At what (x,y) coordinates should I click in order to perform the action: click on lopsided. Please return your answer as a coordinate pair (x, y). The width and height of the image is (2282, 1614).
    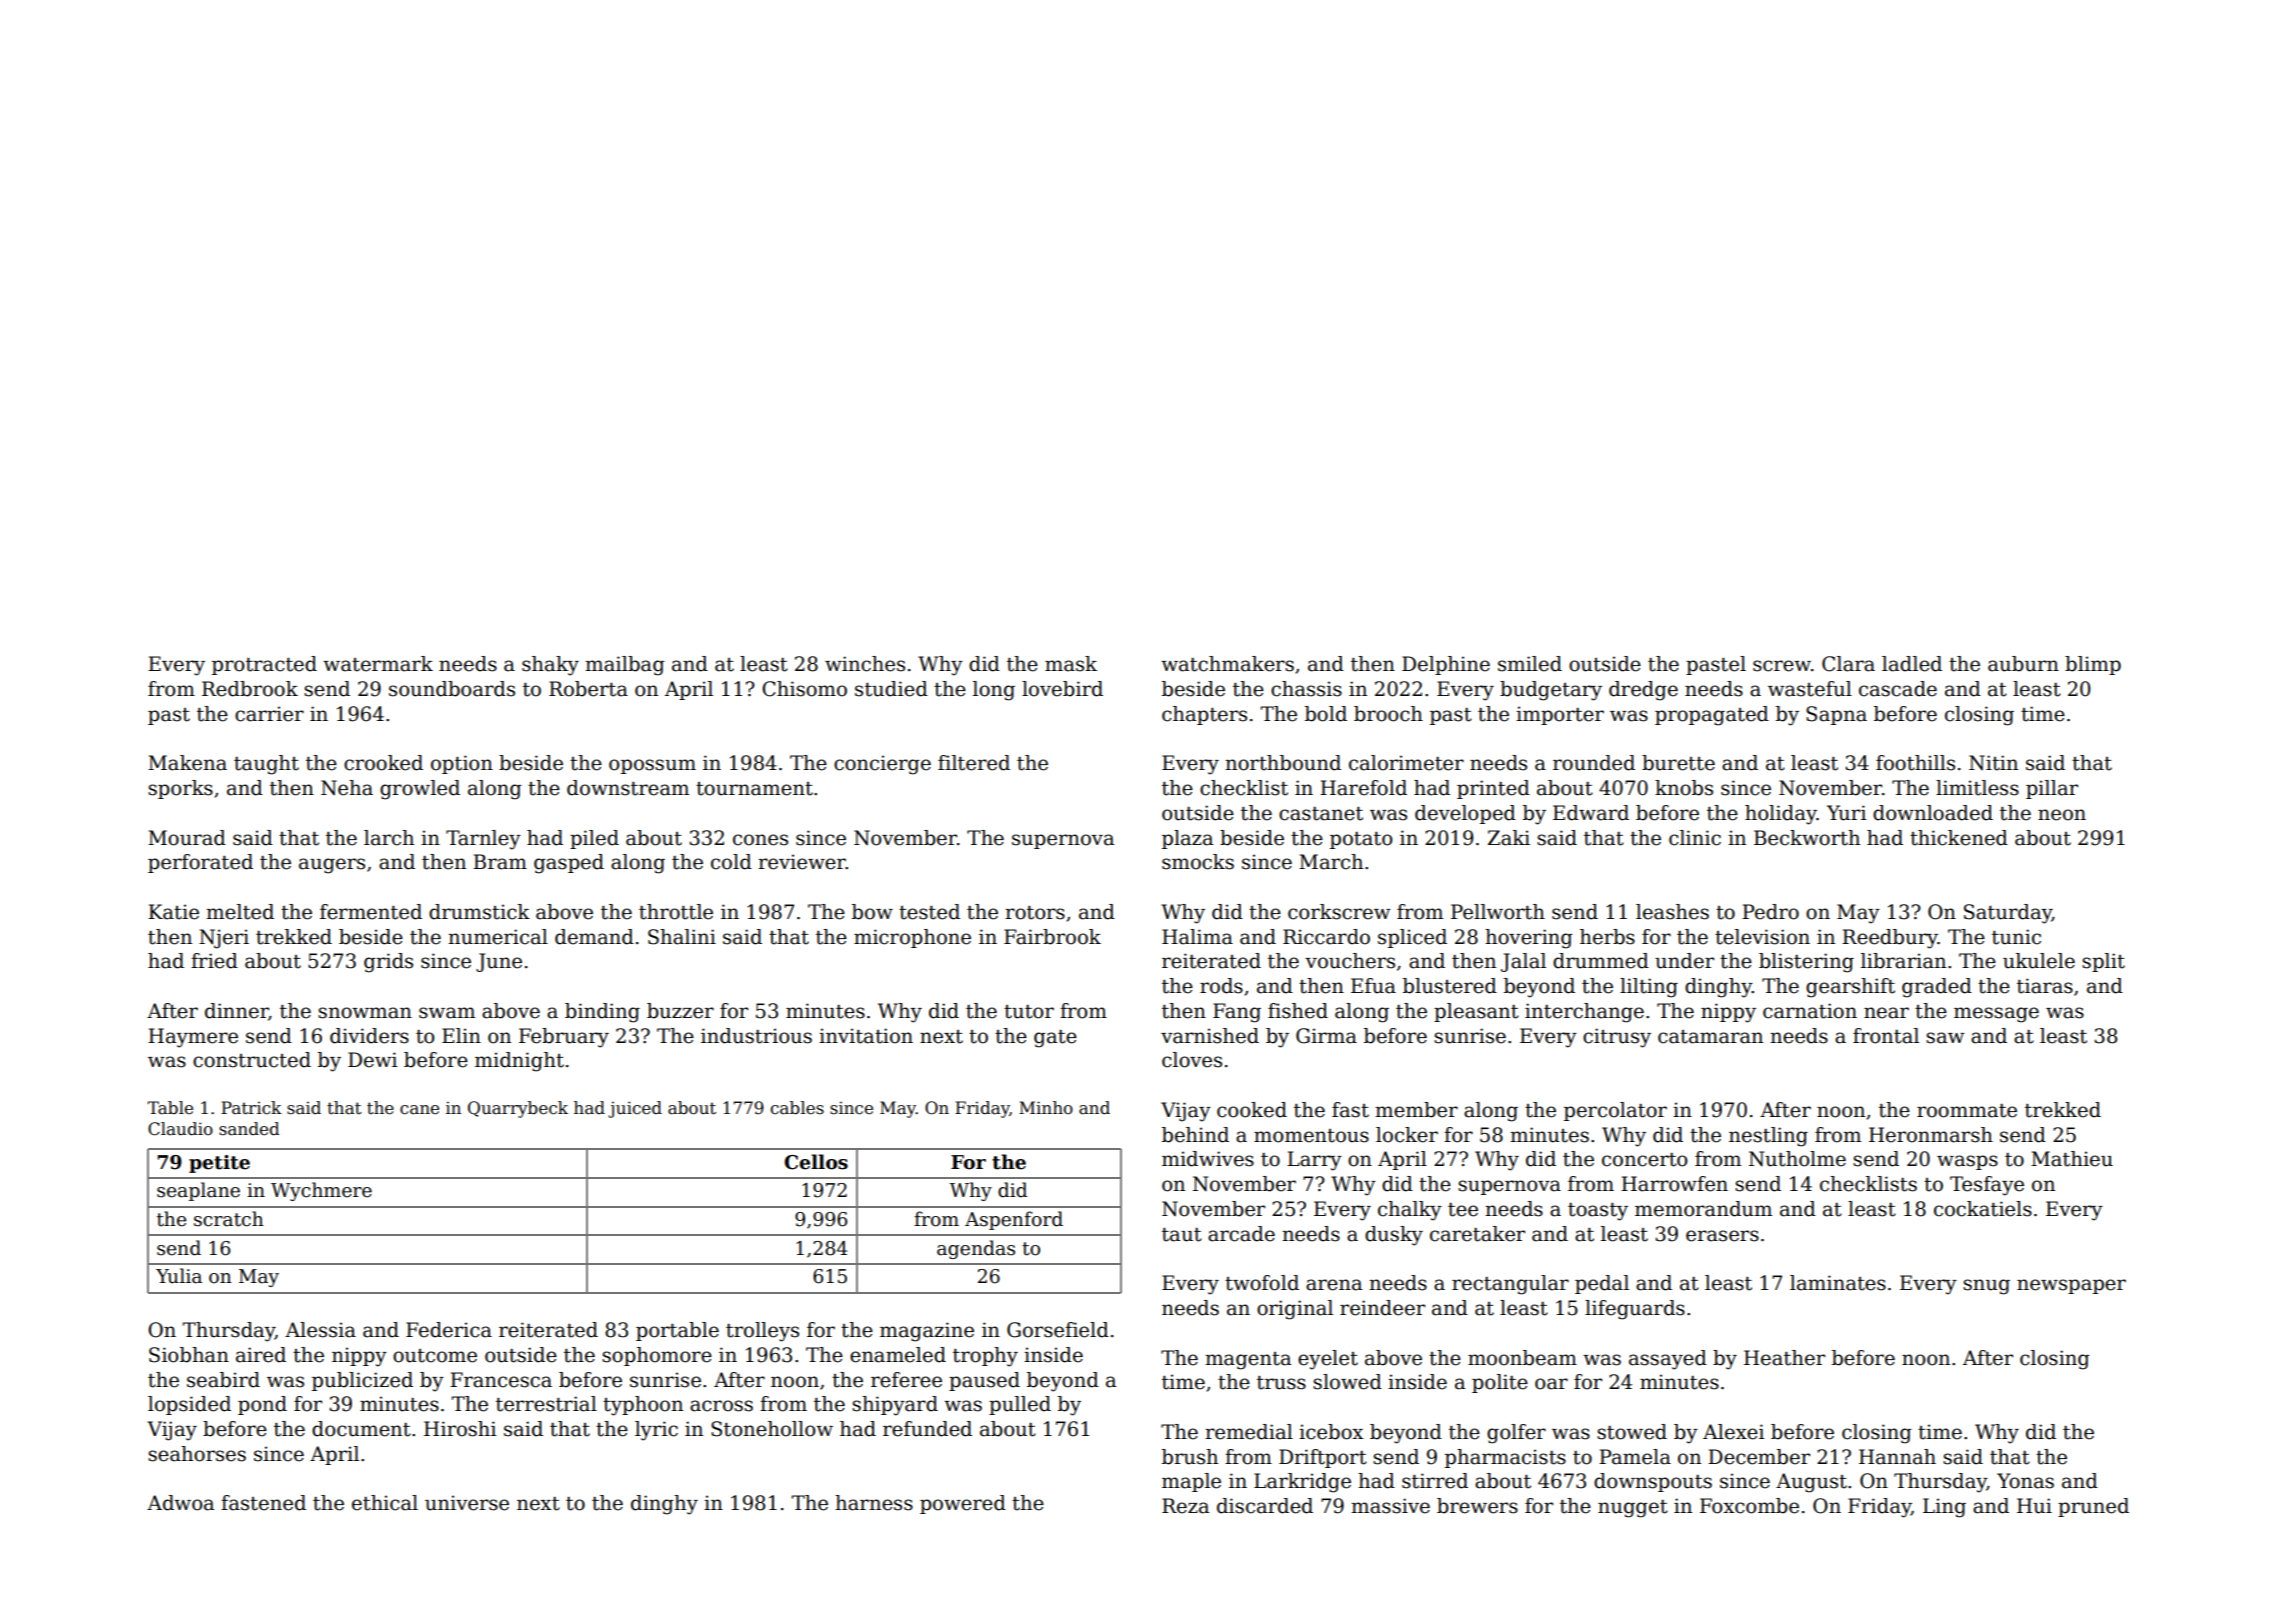
    Looking at the image, I should click on (189, 1405).
